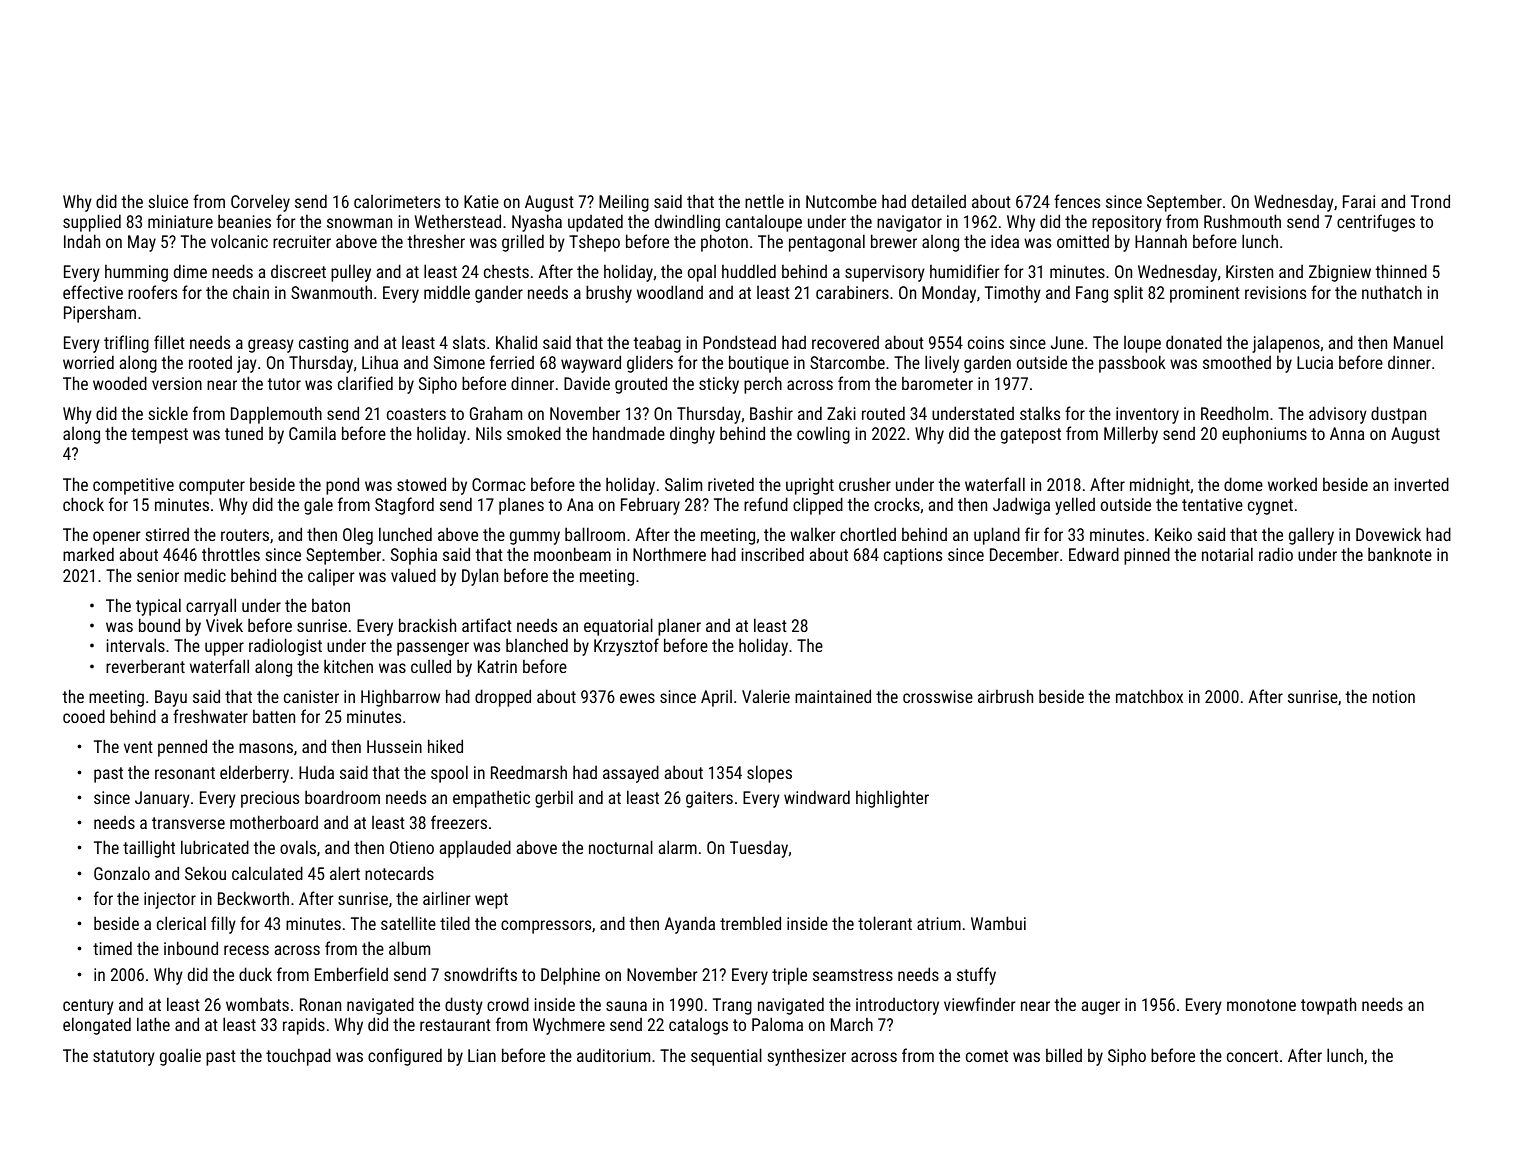 The width and height of the document is (1517, 1173). Describe the element at coordinates (298, 271) in the document. I see `discreet` at that location.
